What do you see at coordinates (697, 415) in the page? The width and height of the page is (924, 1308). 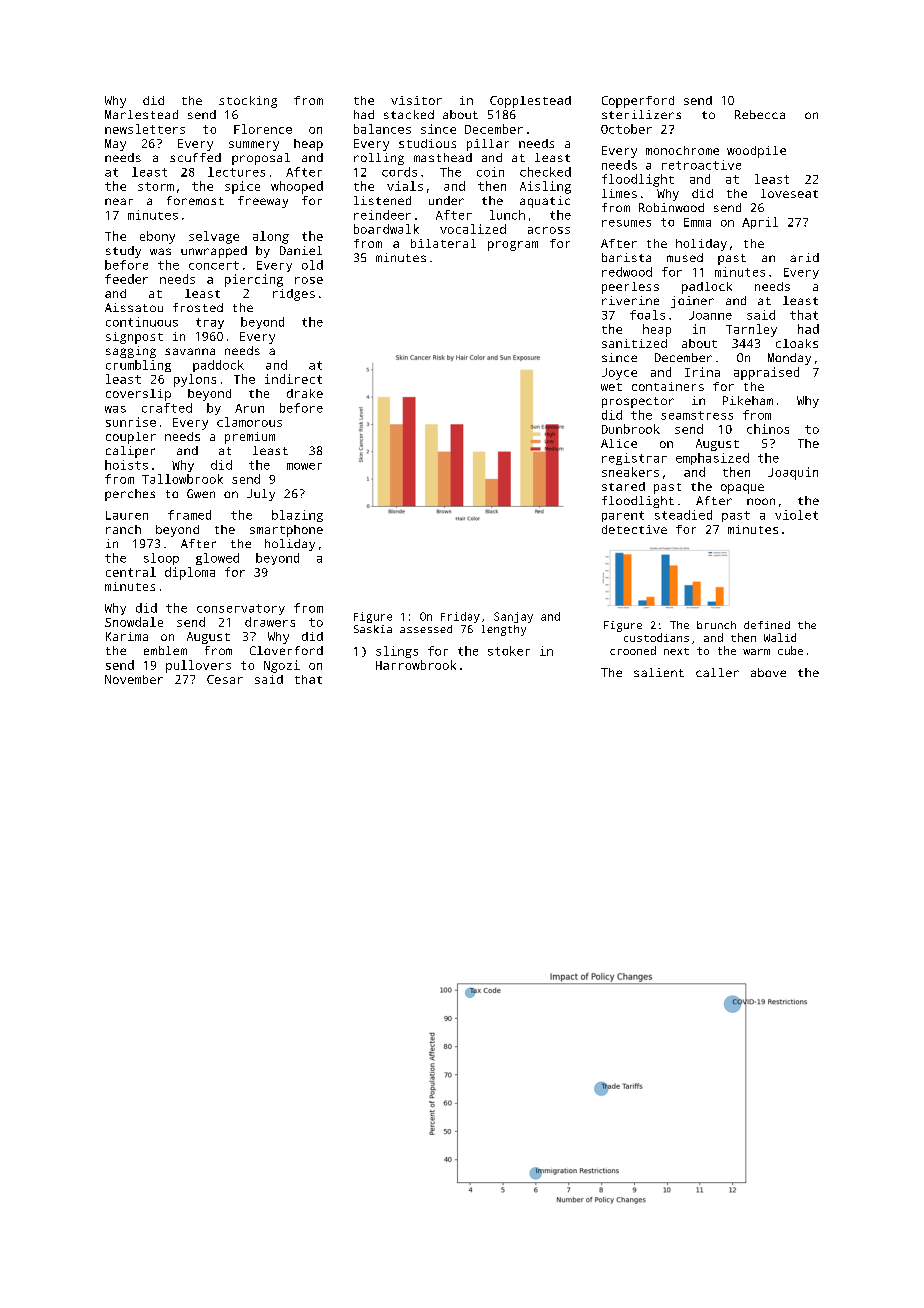 I see `seamstress` at bounding box center [697, 415].
